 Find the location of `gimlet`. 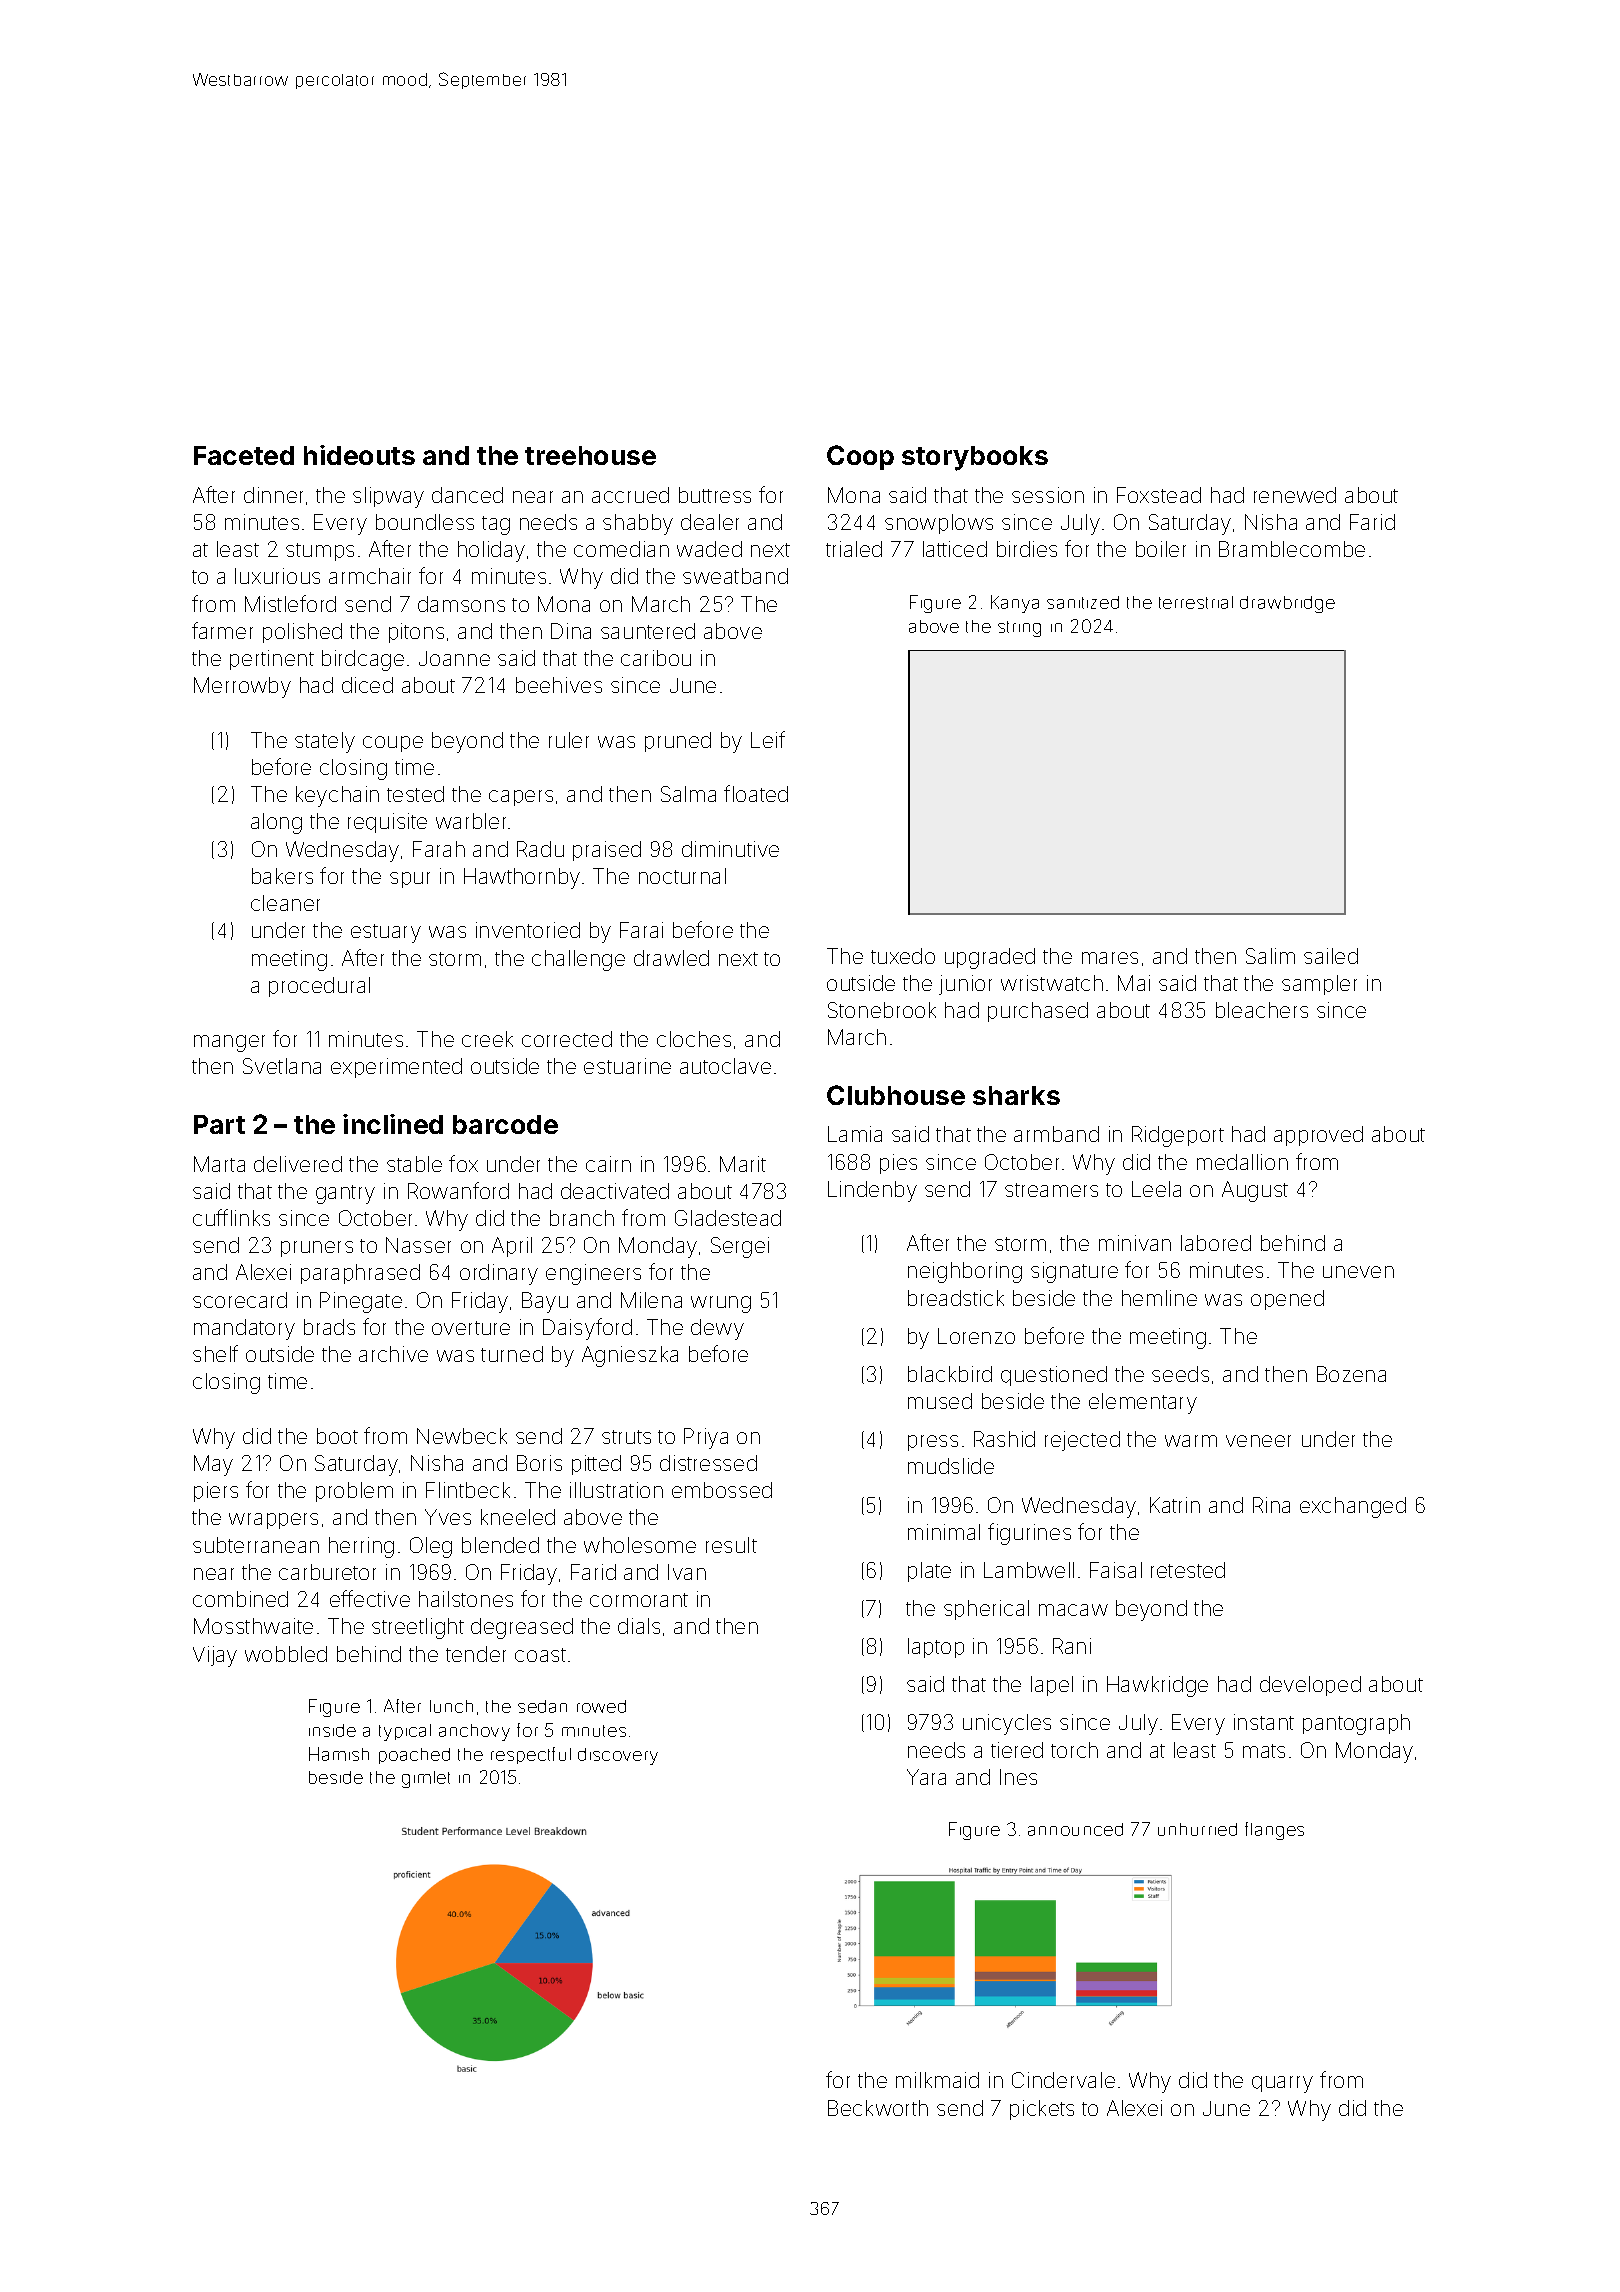

gimlet is located at coordinates (426, 1779).
